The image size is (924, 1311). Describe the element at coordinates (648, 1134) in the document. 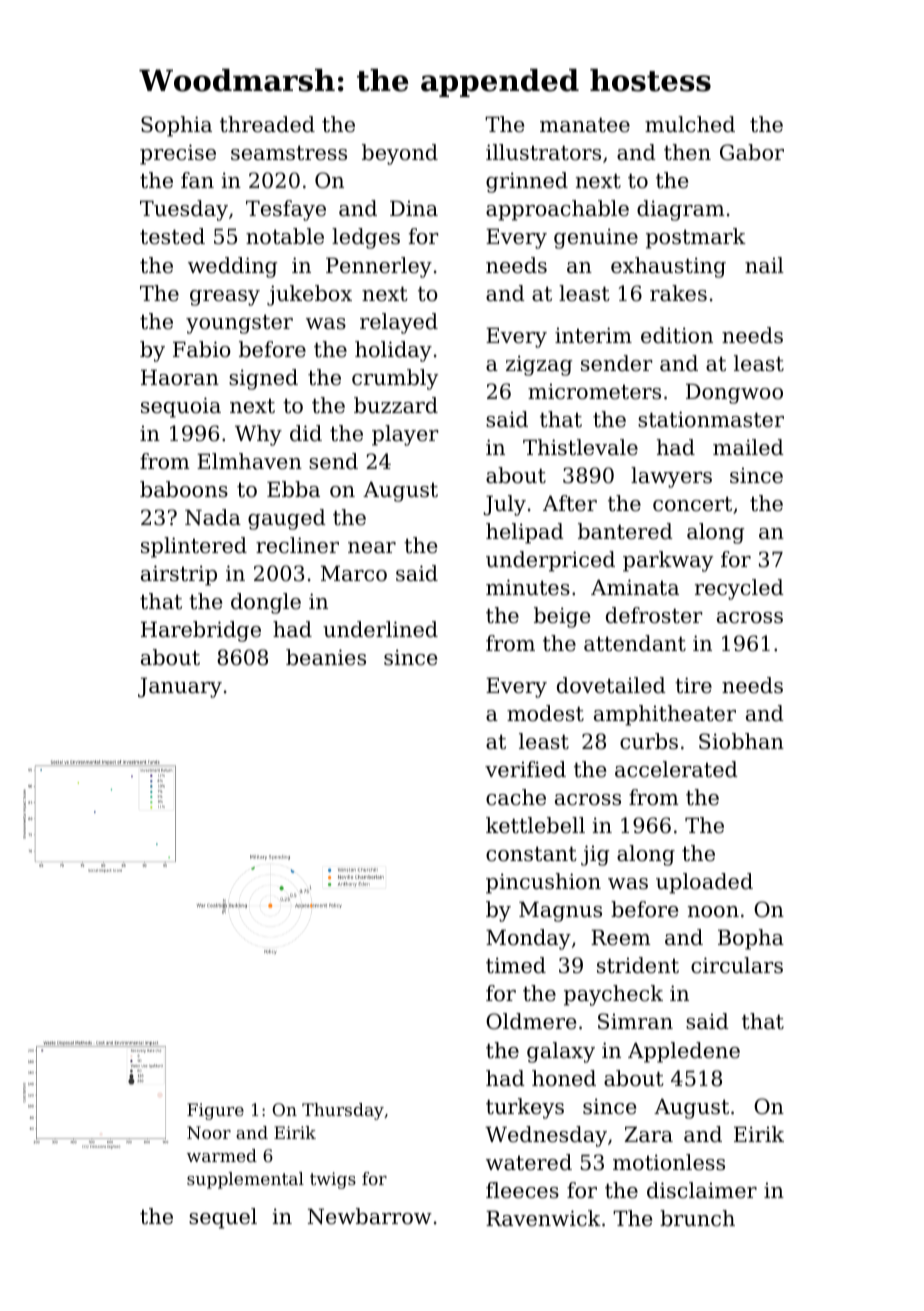

I see `Zara` at that location.
